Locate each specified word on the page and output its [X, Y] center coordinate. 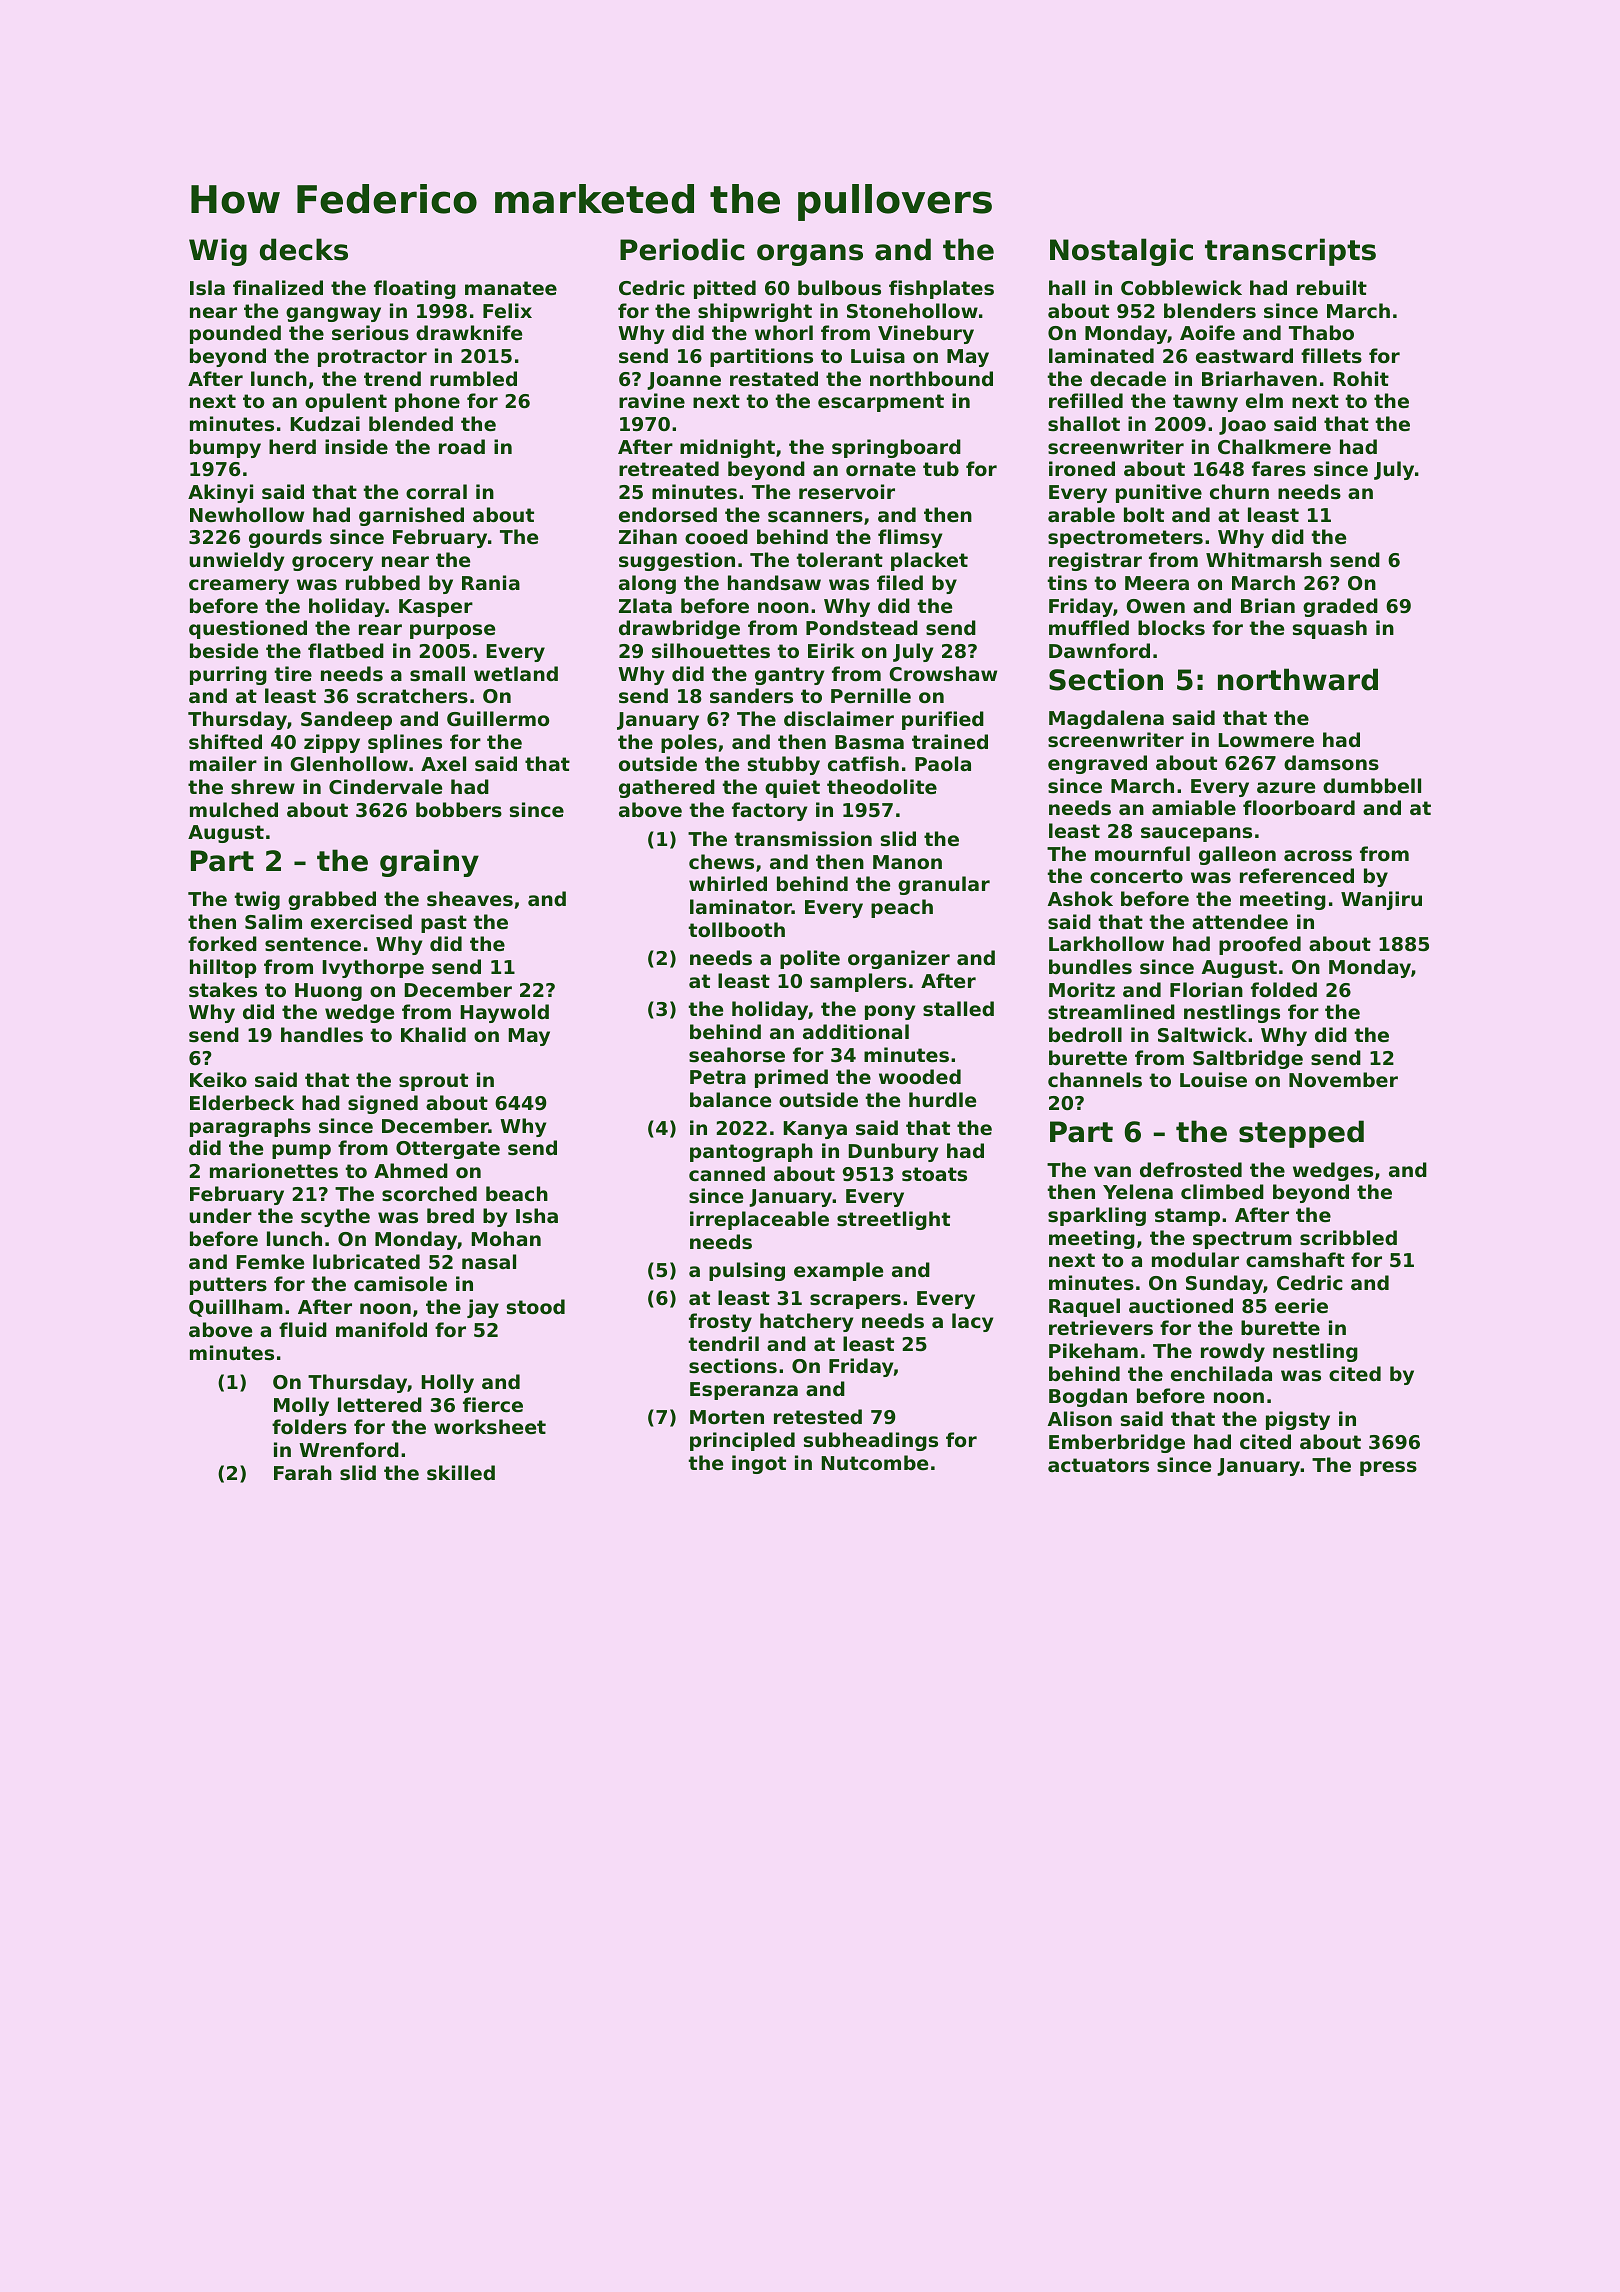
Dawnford [1099, 650]
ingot [759, 1464]
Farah [303, 1472]
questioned [248, 629]
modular [1195, 1259]
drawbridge [679, 629]
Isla [207, 287]
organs [810, 255]
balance [730, 1099]
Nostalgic [1121, 252]
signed [383, 1104]
